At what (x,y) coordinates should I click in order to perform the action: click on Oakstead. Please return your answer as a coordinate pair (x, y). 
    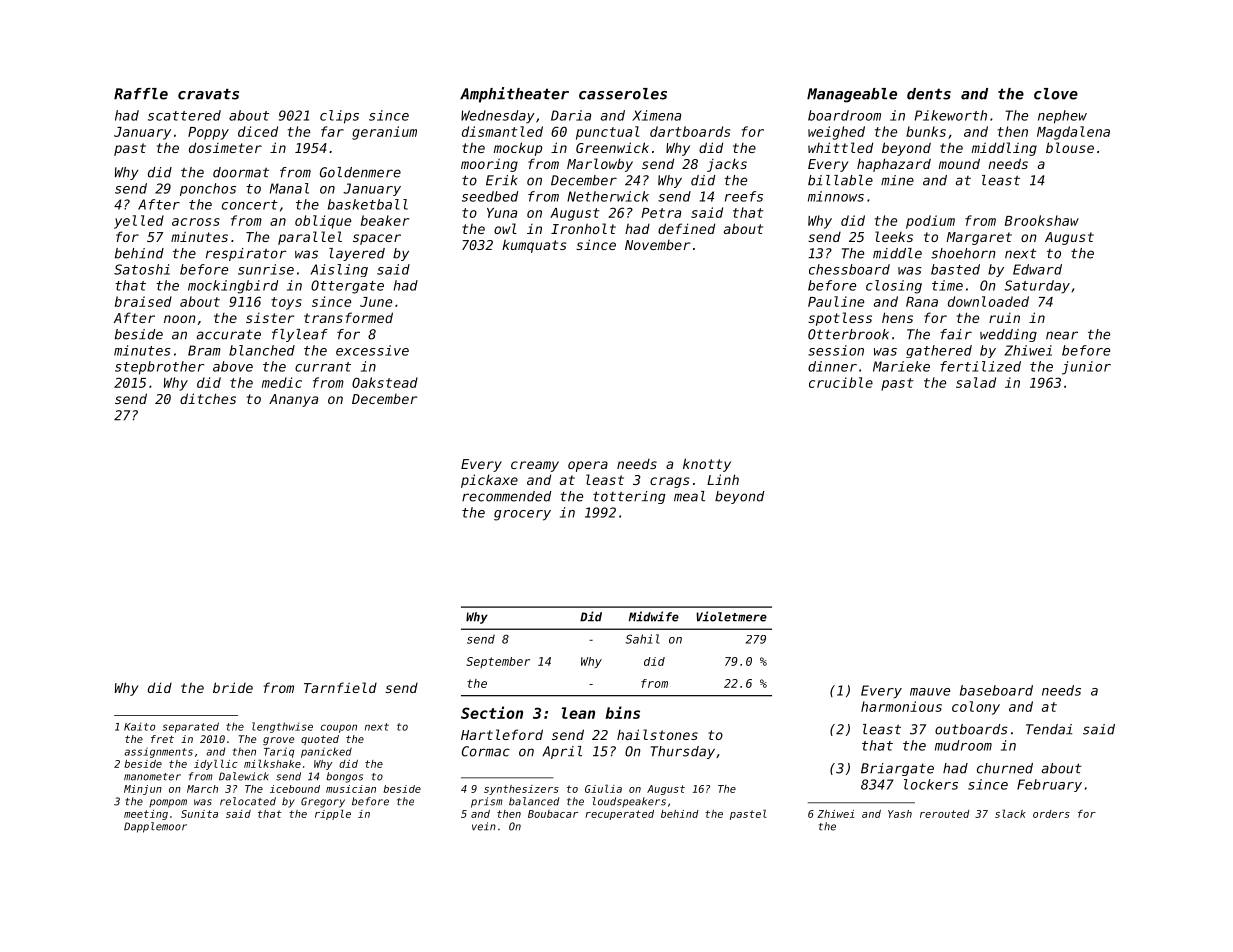
    Looking at the image, I should click on (385, 382).
